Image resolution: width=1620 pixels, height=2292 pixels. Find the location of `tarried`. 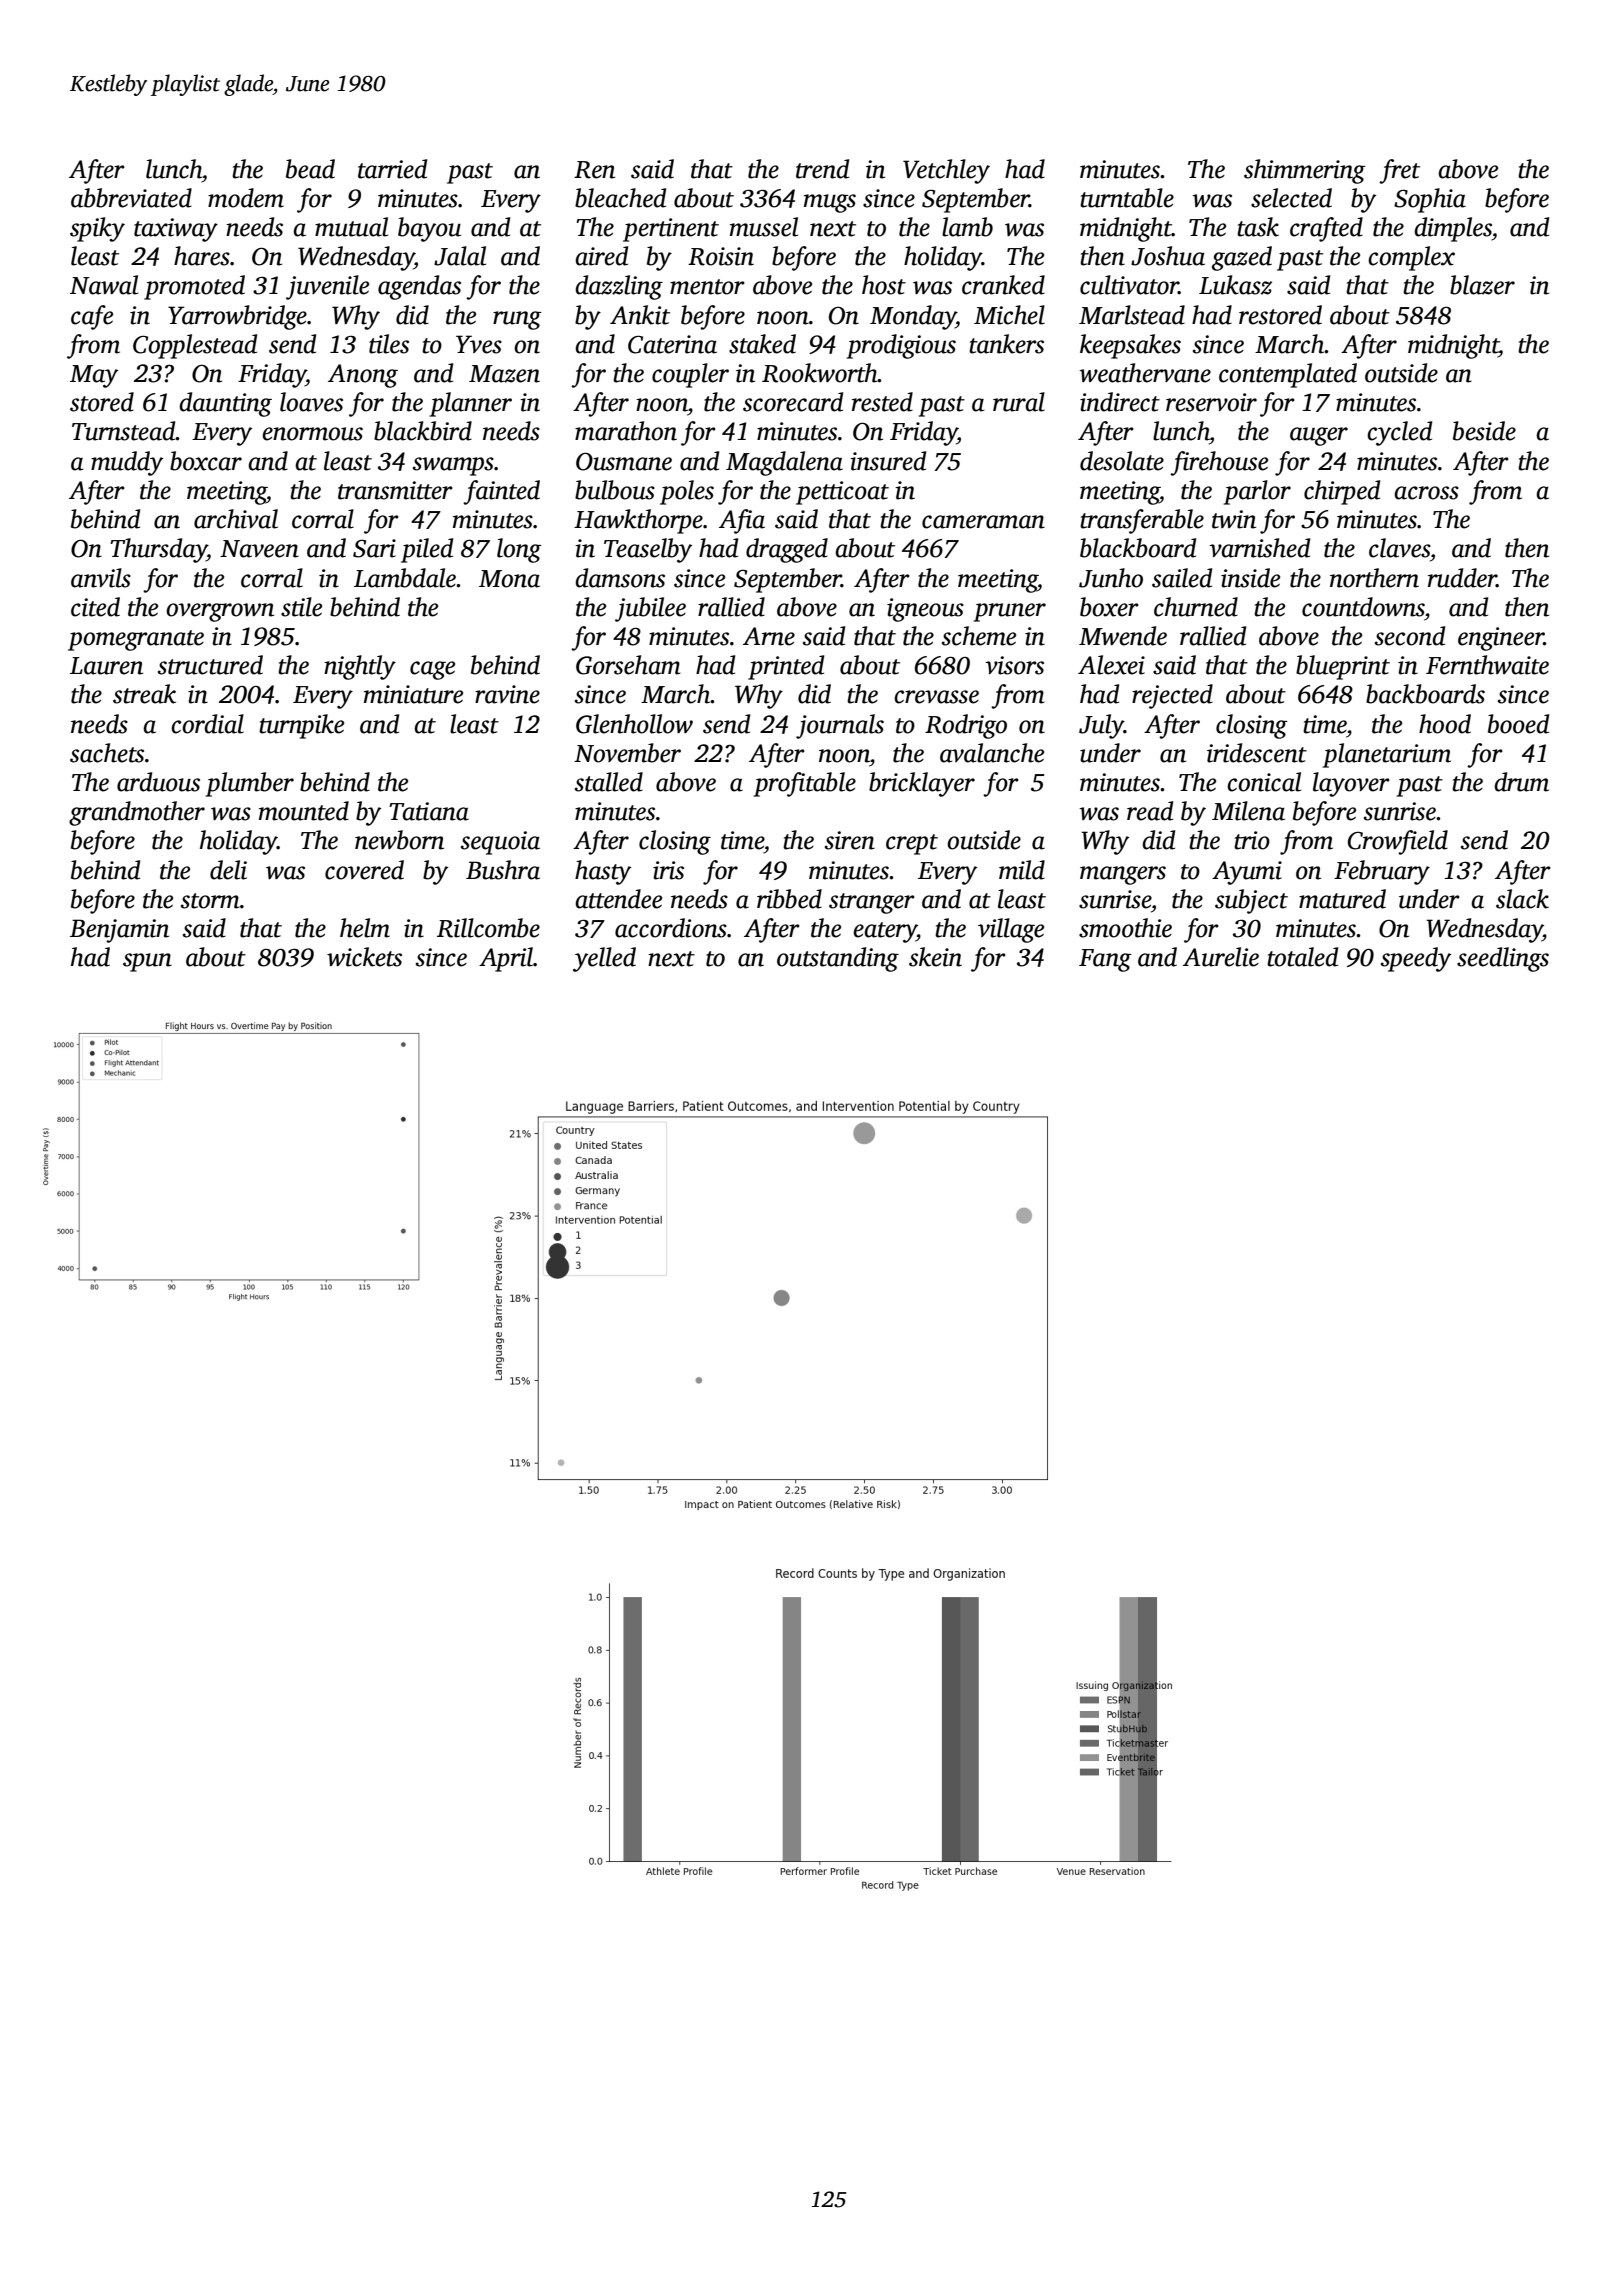

tarried is located at coordinates (392, 169).
